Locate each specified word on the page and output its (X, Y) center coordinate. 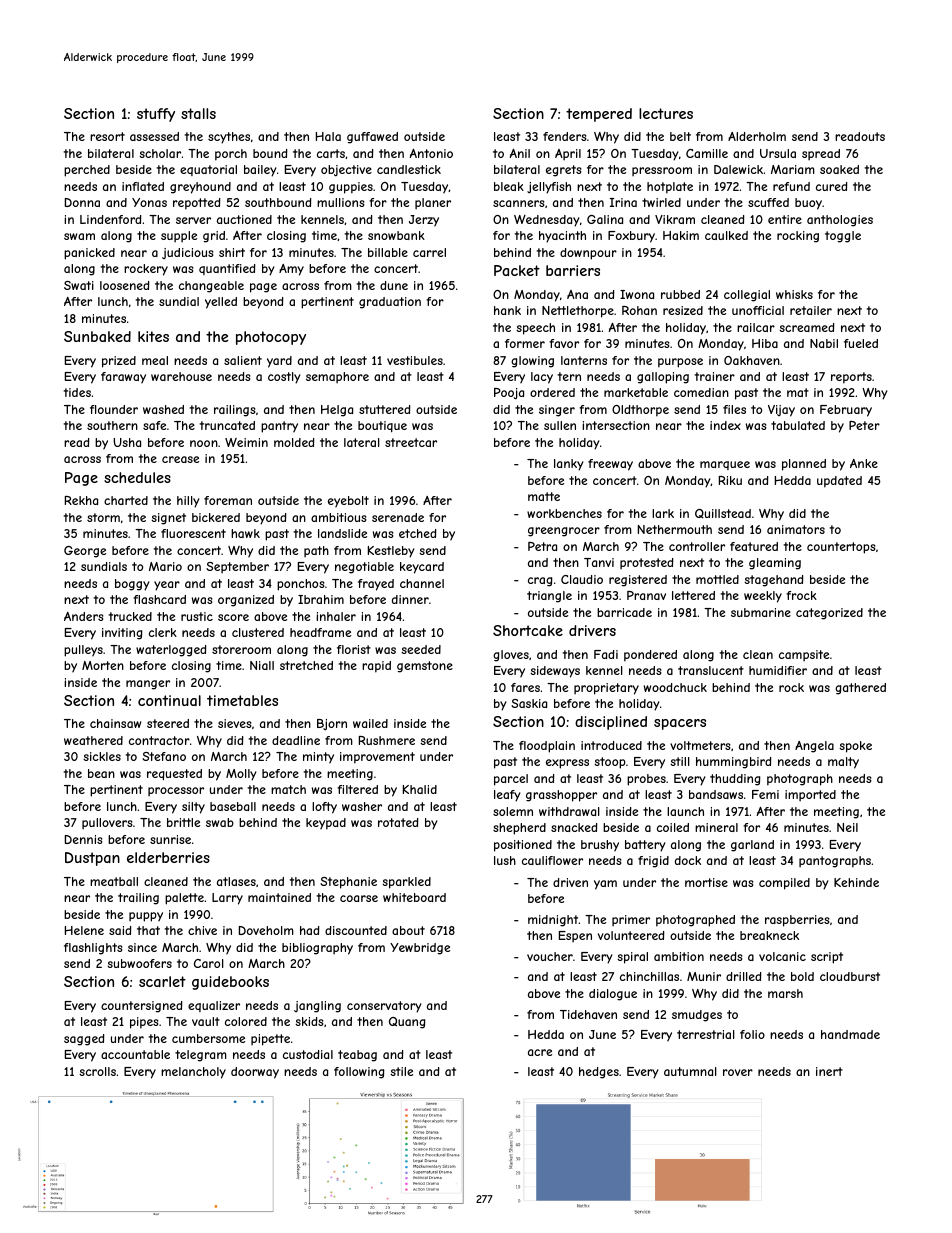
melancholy (193, 1073)
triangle (549, 597)
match (288, 789)
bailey (260, 171)
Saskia (529, 703)
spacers (680, 724)
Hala (328, 136)
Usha (127, 442)
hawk (245, 533)
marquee (725, 465)
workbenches (564, 513)
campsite (804, 656)
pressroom (662, 172)
